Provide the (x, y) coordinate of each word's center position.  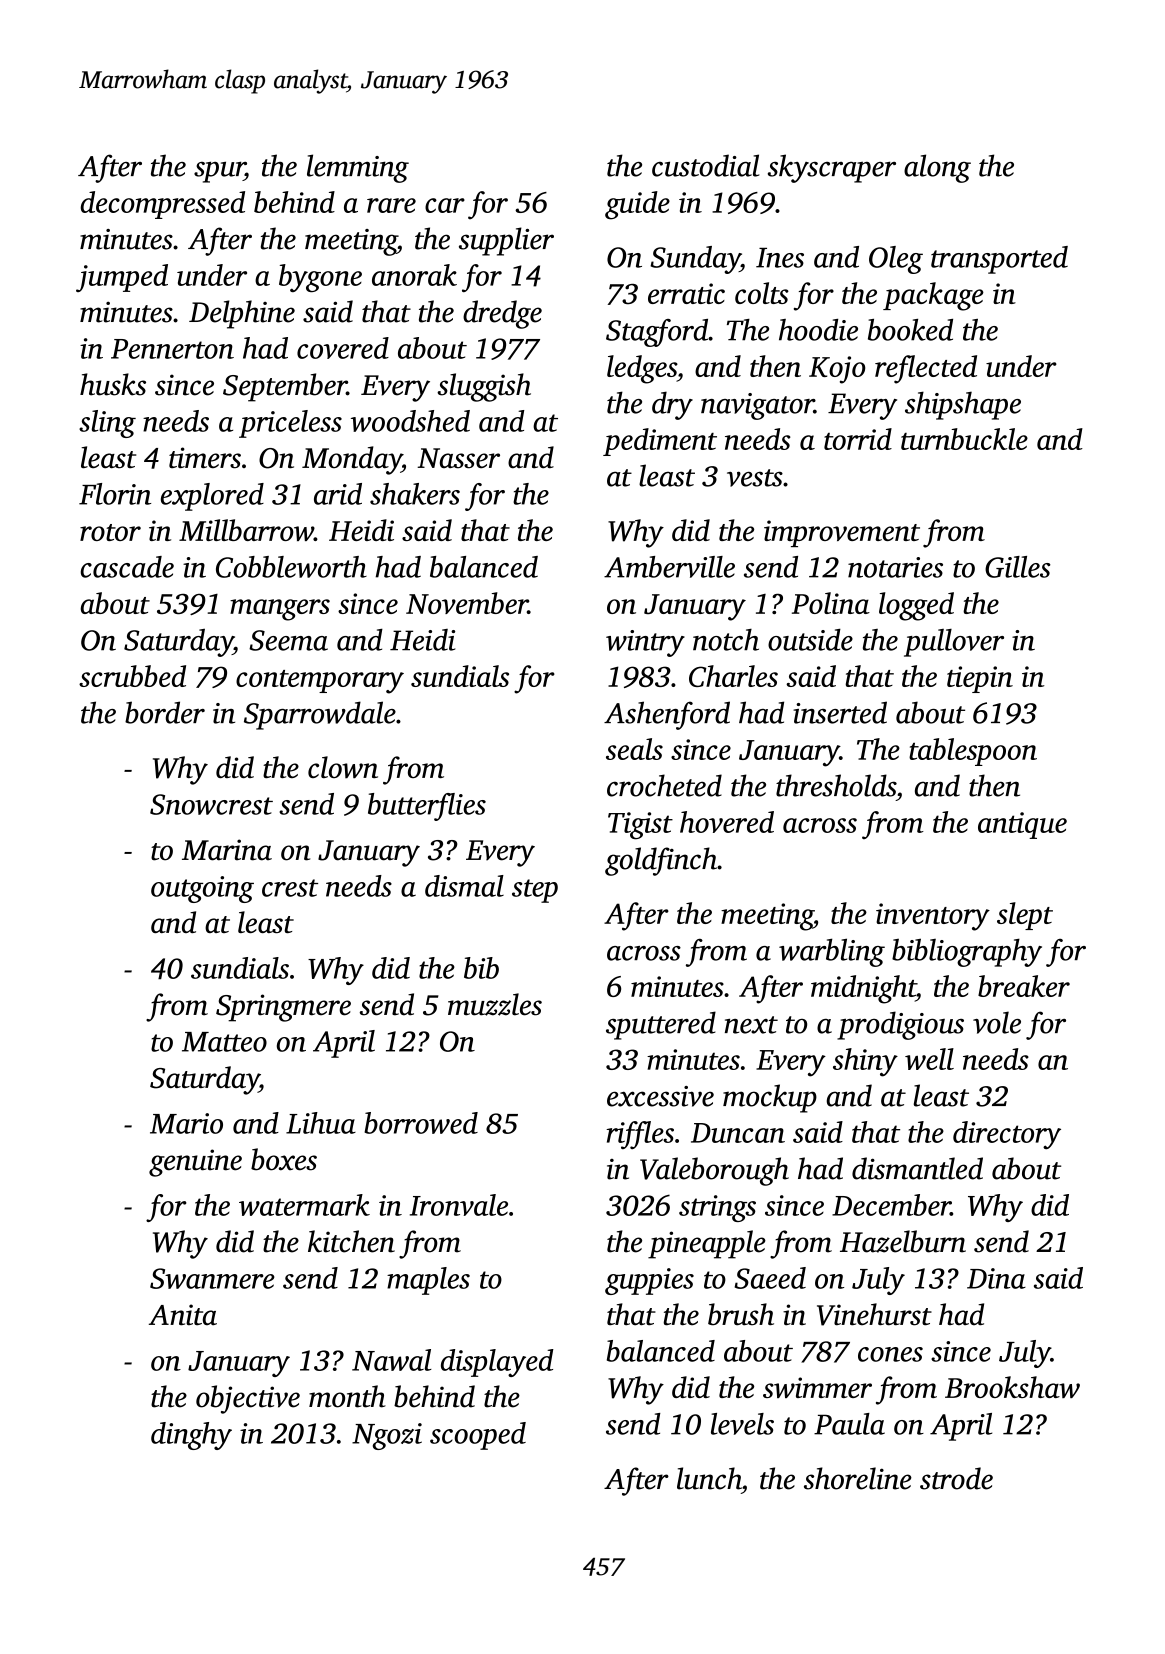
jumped (122, 278)
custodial (705, 165)
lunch (709, 1478)
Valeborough (714, 1171)
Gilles (1018, 567)
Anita (183, 1315)
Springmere (283, 1008)
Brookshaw (1012, 1387)
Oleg (896, 260)
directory (1007, 1135)
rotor (110, 532)
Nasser (458, 458)
